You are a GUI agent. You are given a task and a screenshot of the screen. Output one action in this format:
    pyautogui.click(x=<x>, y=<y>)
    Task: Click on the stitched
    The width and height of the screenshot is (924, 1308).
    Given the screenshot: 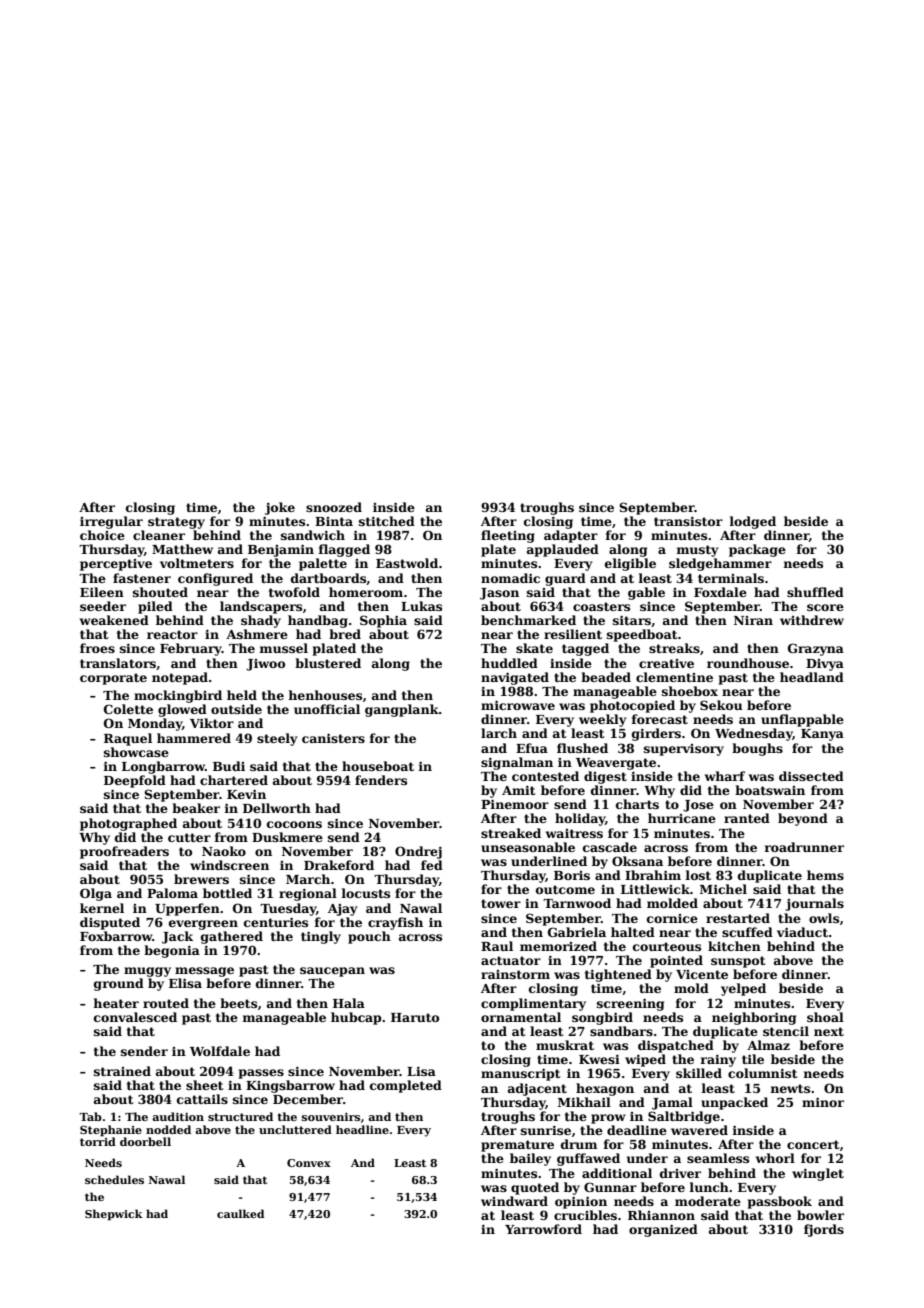 What is the action you would take?
    pyautogui.click(x=387, y=521)
